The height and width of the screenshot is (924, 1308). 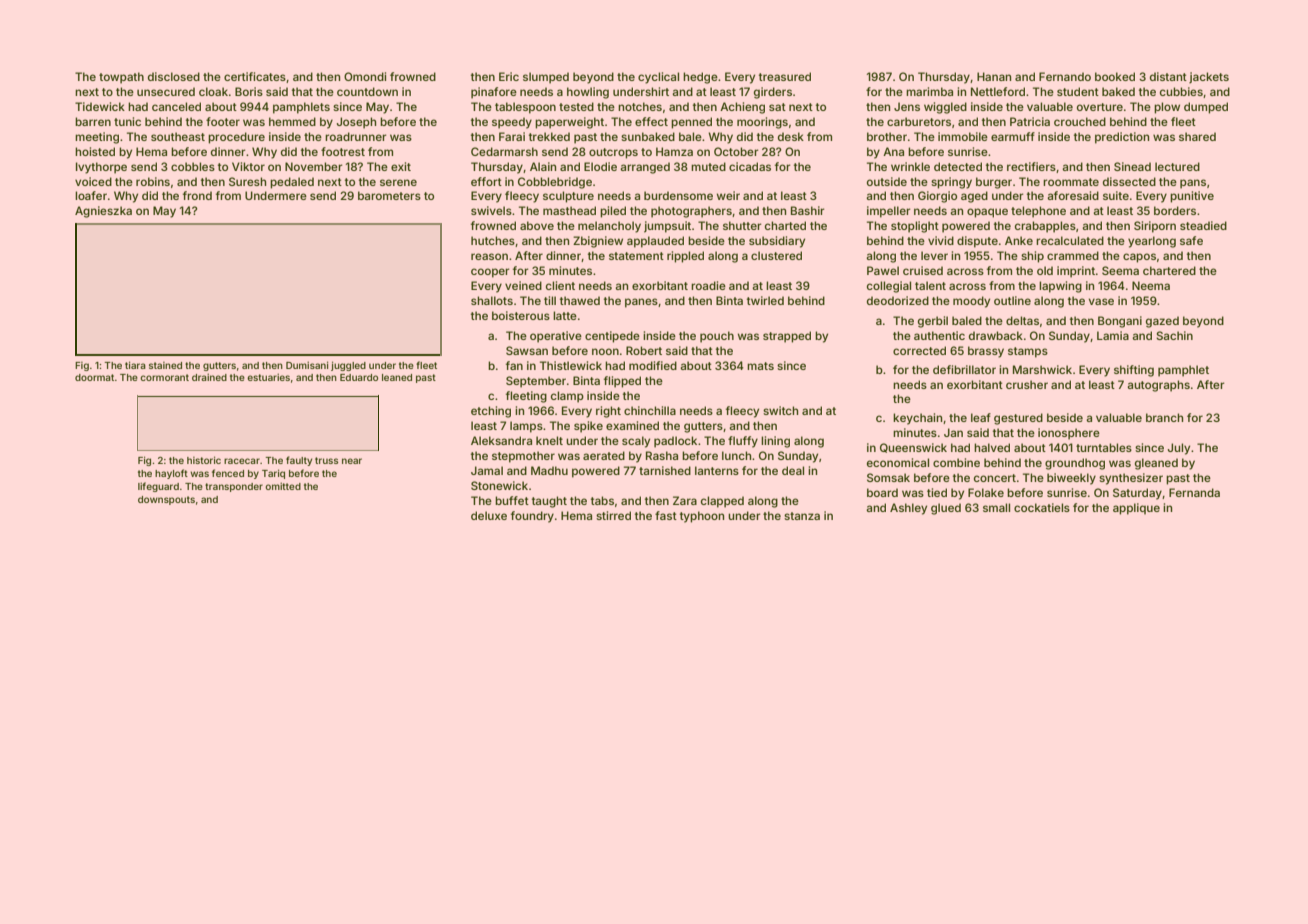 What do you see at coordinates (760, 366) in the screenshot?
I see `mats` at bounding box center [760, 366].
